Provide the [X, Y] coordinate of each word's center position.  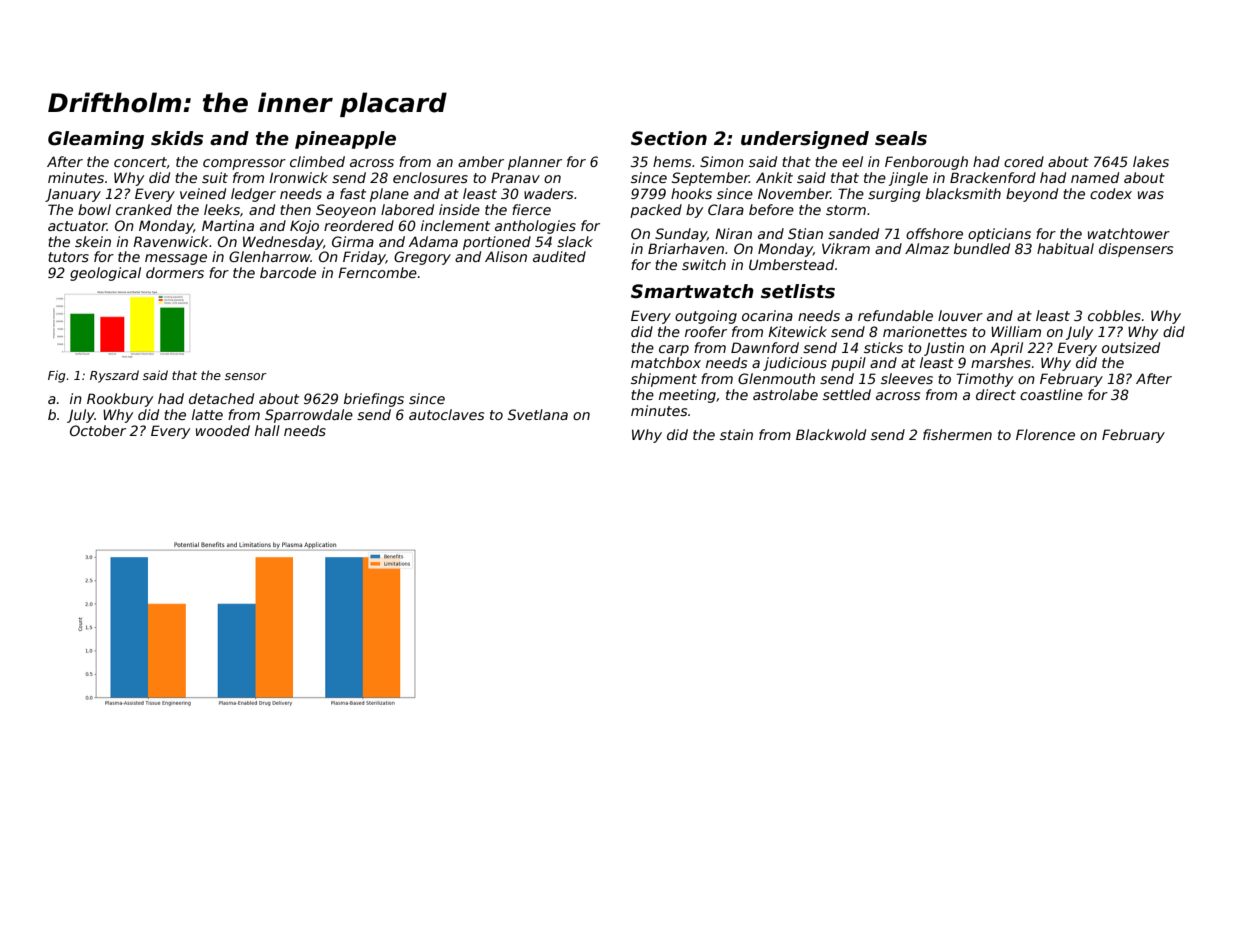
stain [736, 434]
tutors [68, 257]
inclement [455, 225]
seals [901, 138]
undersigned [805, 140]
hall [267, 430]
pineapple [345, 140]
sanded [853, 233]
